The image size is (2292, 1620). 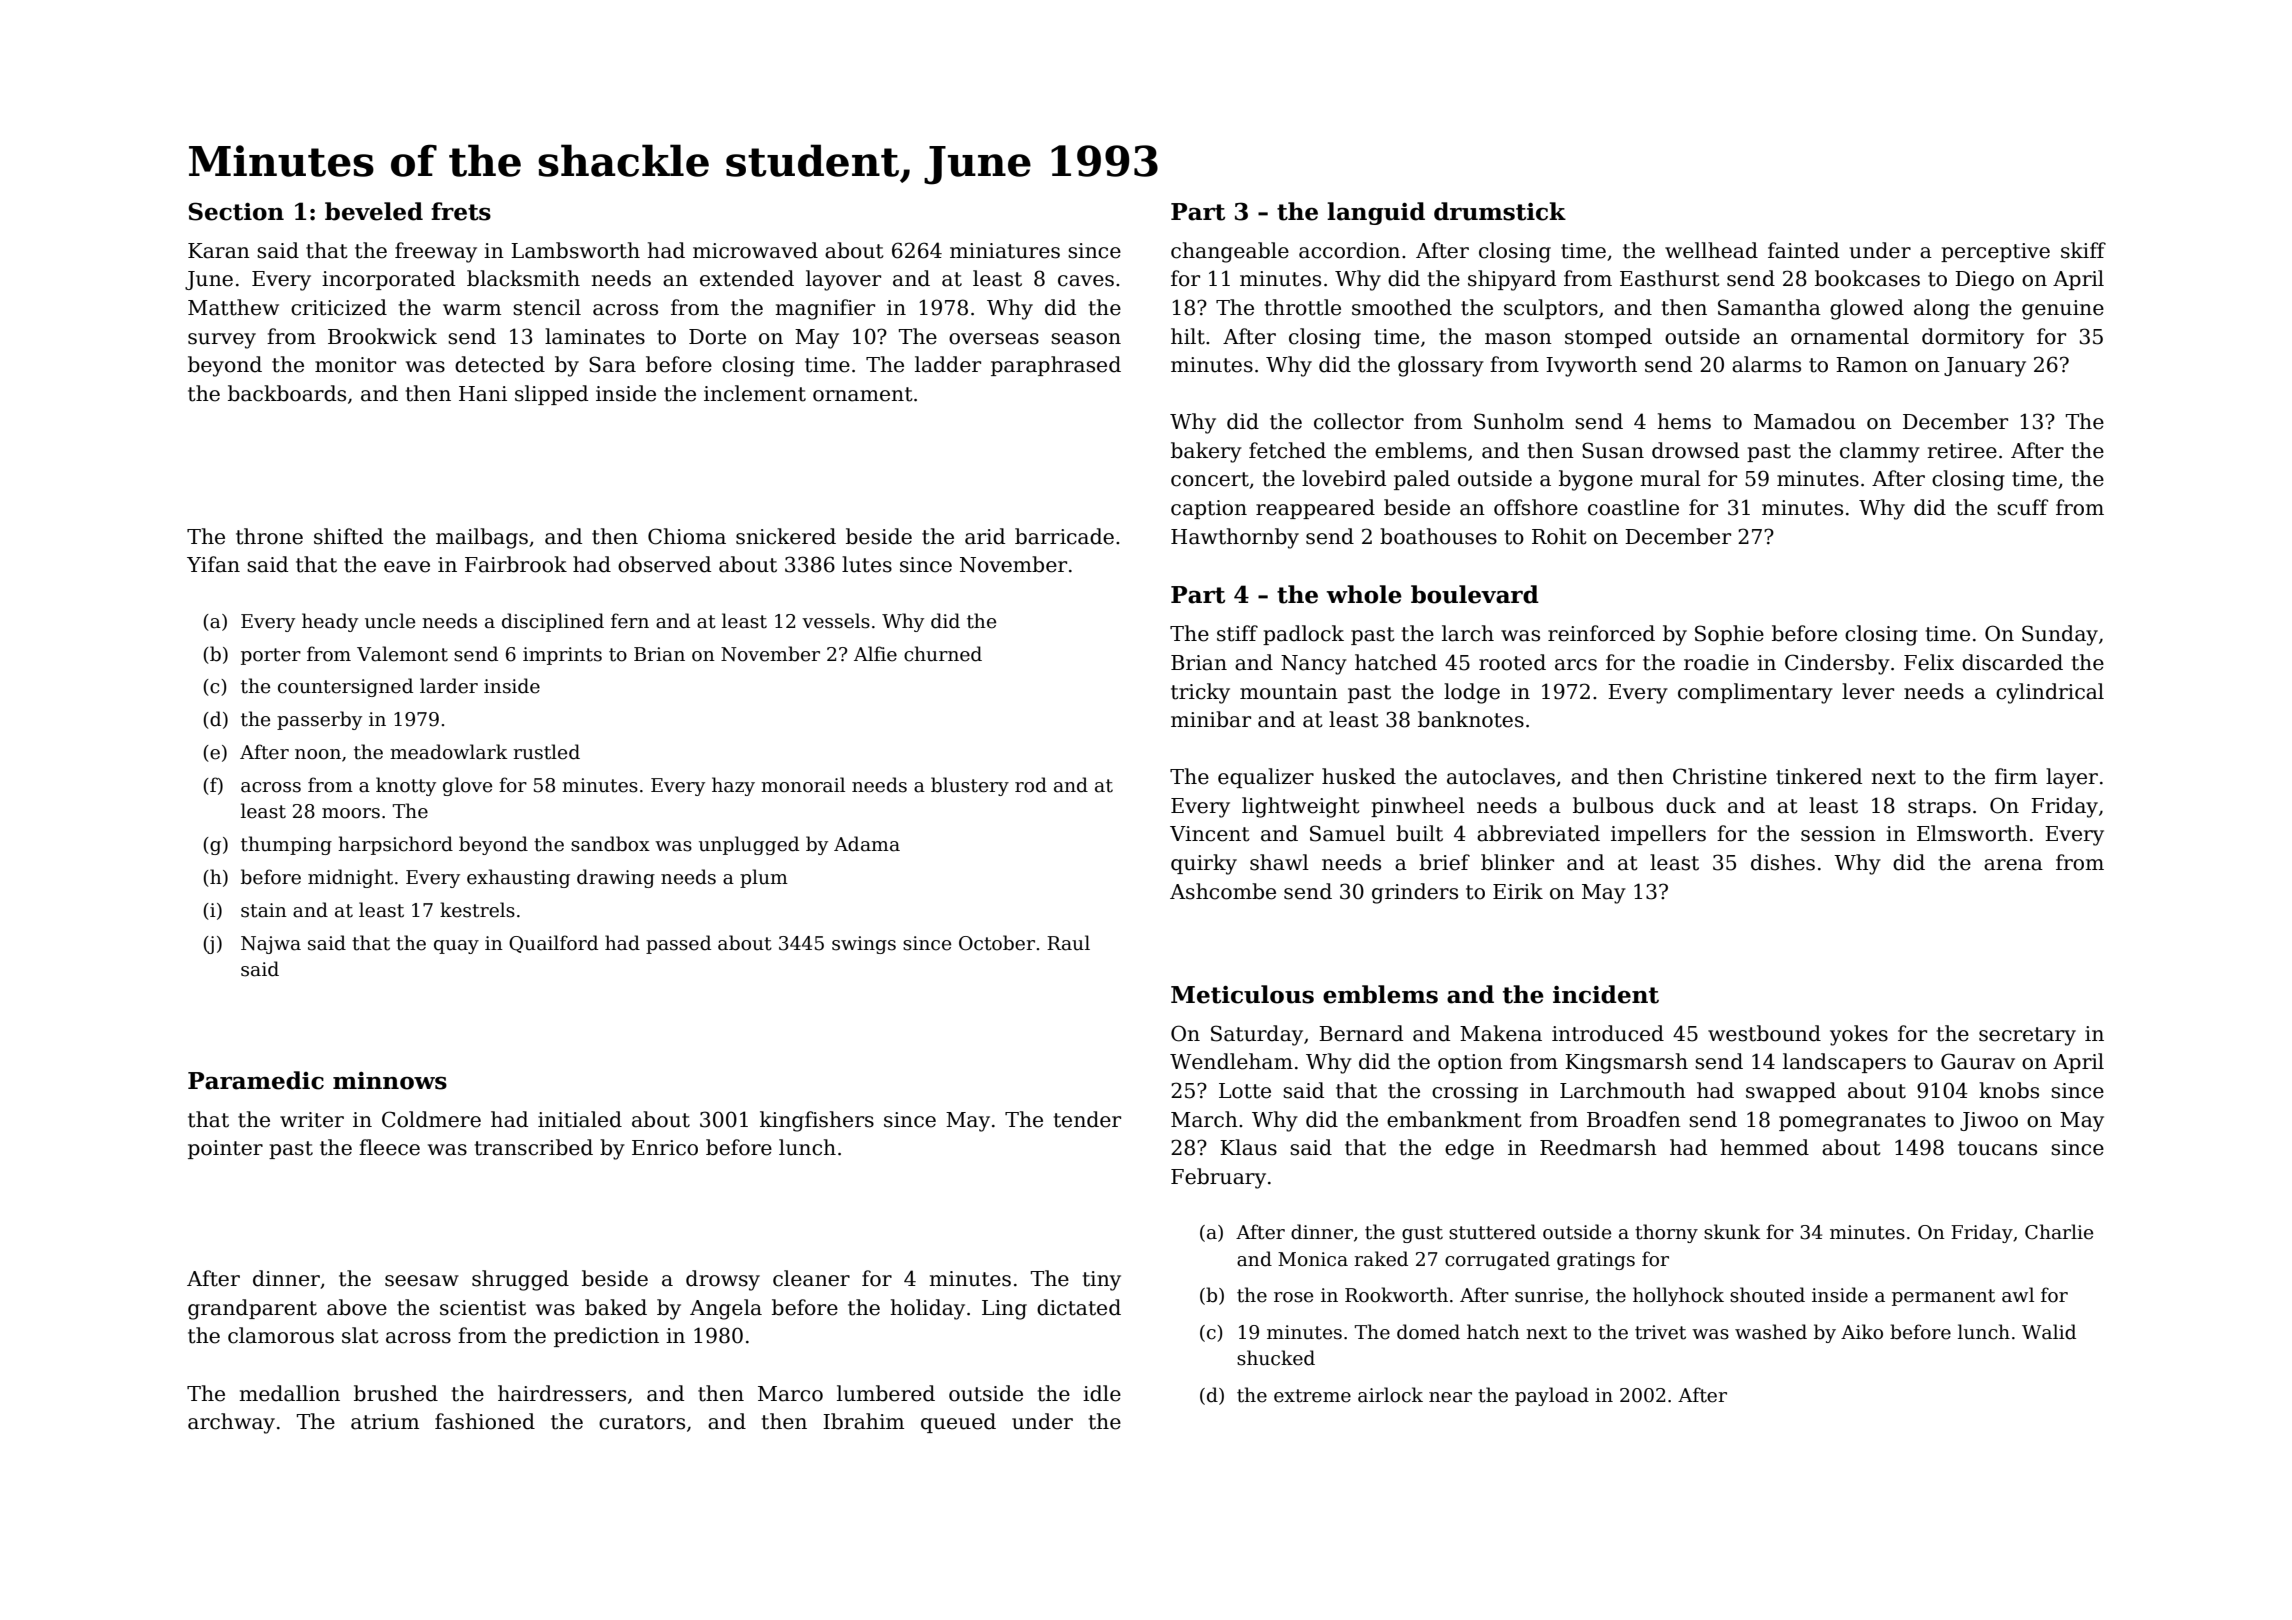 I want to click on passed, so click(x=678, y=944).
